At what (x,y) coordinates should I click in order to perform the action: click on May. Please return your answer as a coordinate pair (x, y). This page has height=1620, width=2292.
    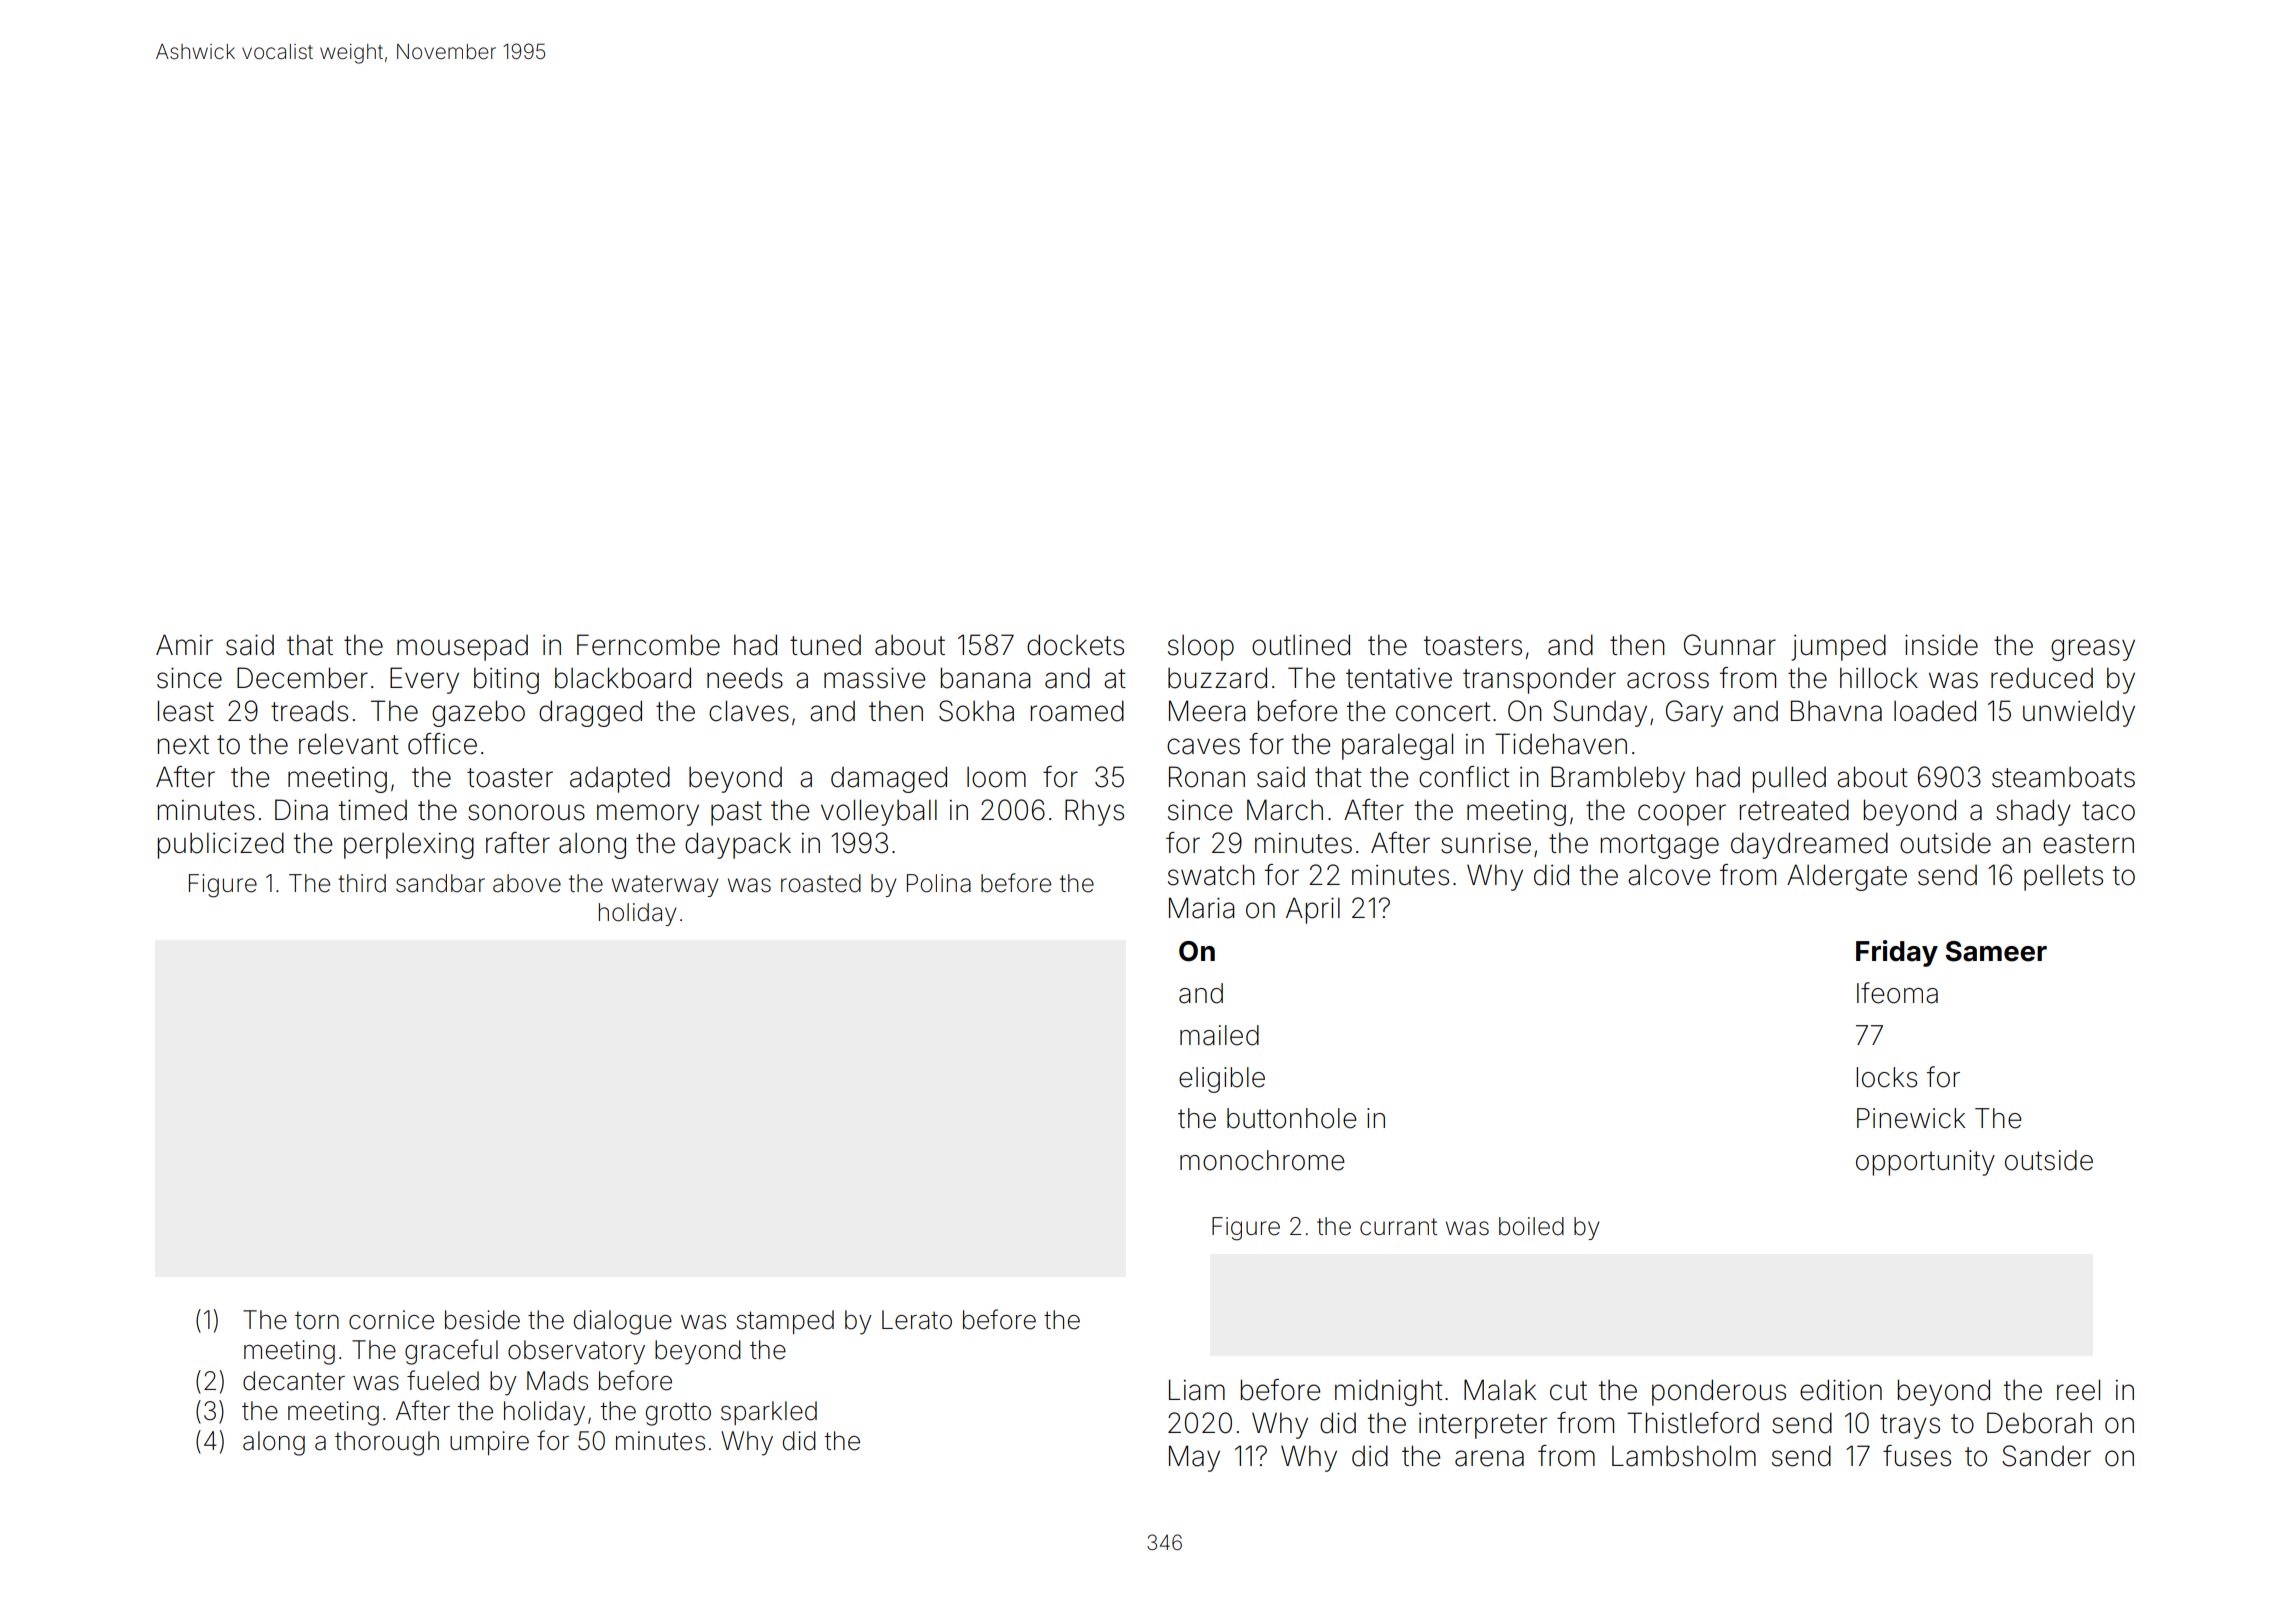
    Looking at the image, I should click on (1194, 1458).
